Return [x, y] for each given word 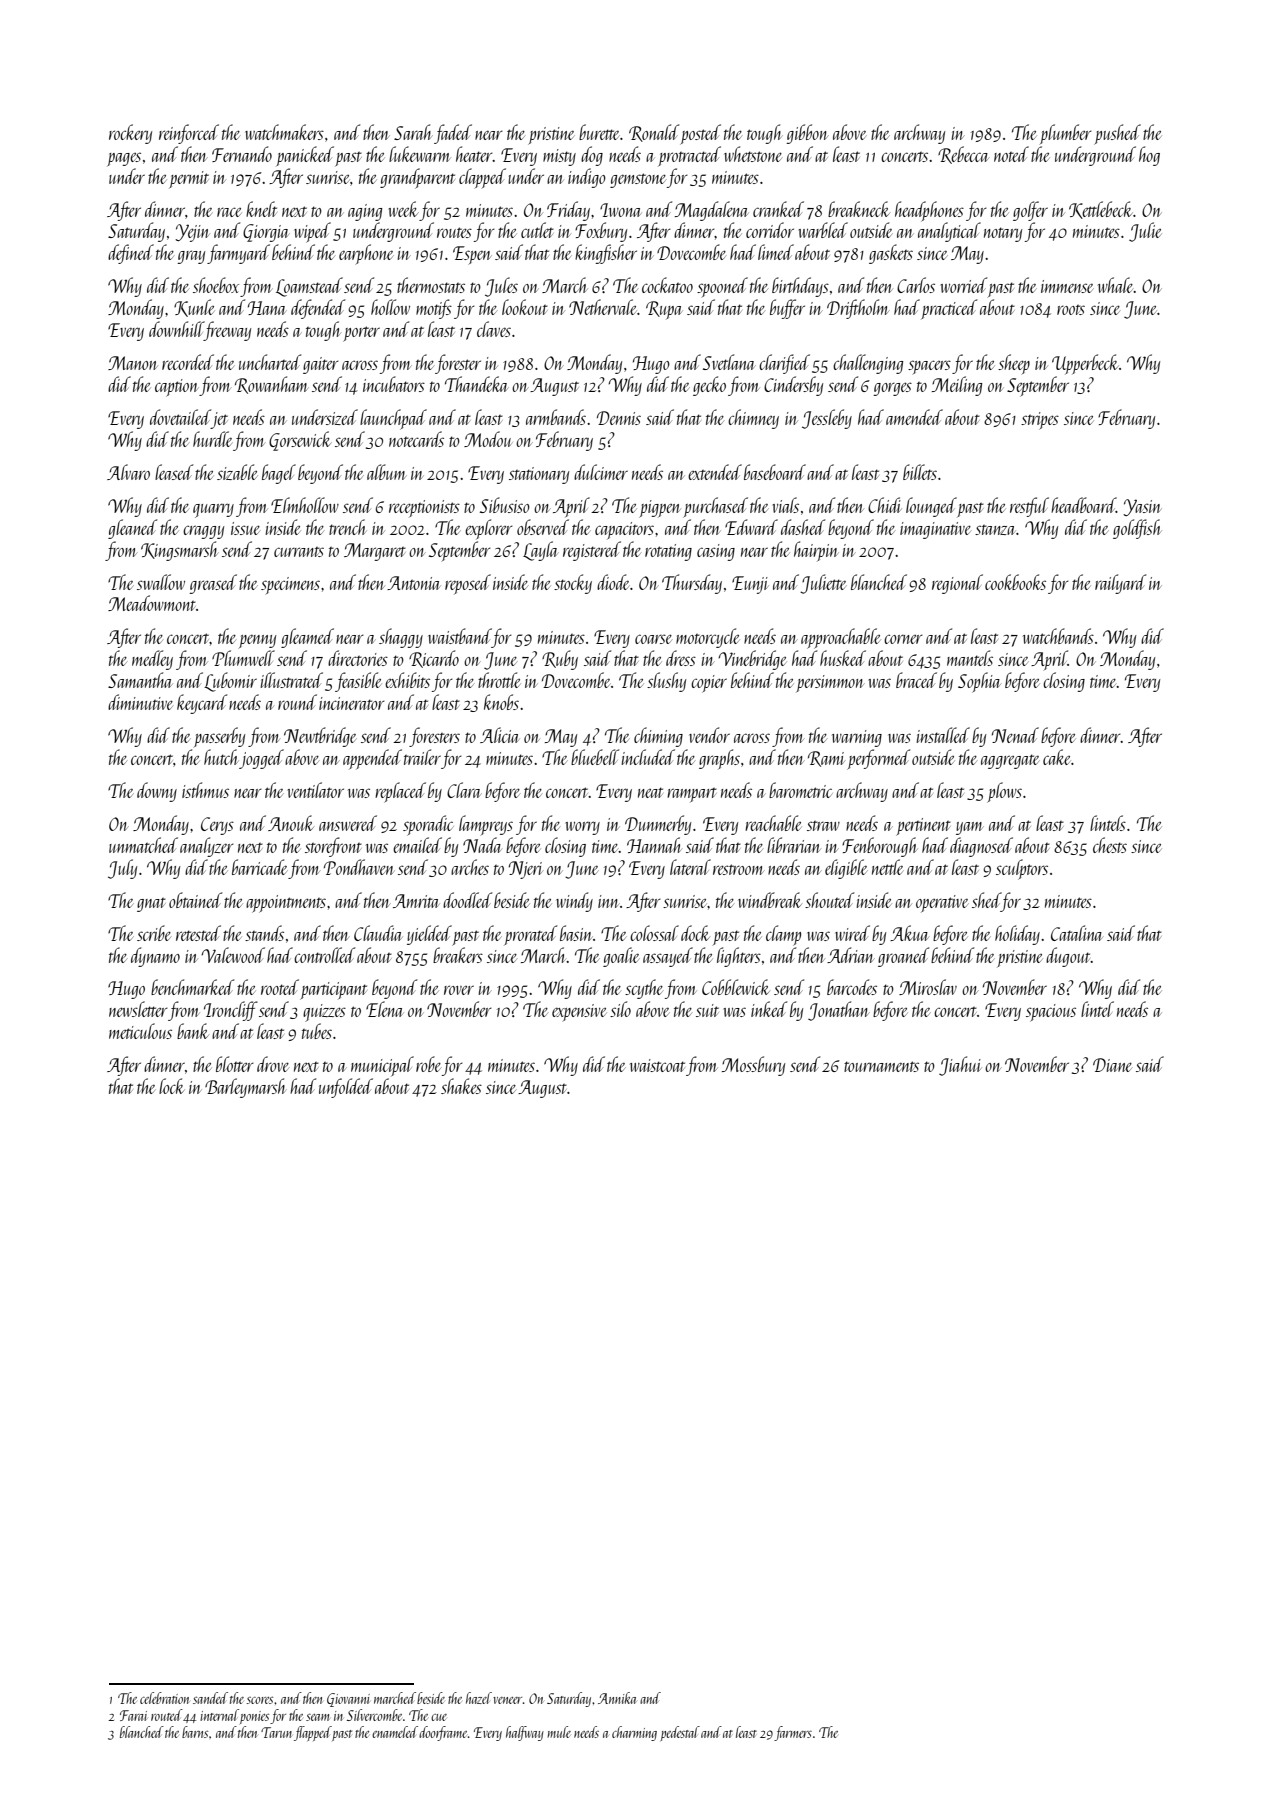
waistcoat [657, 1065]
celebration [164, 1698]
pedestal [680, 1733]
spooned [722, 287]
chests [1110, 845]
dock [695, 933]
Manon [133, 363]
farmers [793, 1733]
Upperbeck [1085, 364]
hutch [221, 757]
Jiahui [960, 1066]
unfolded [346, 1088]
